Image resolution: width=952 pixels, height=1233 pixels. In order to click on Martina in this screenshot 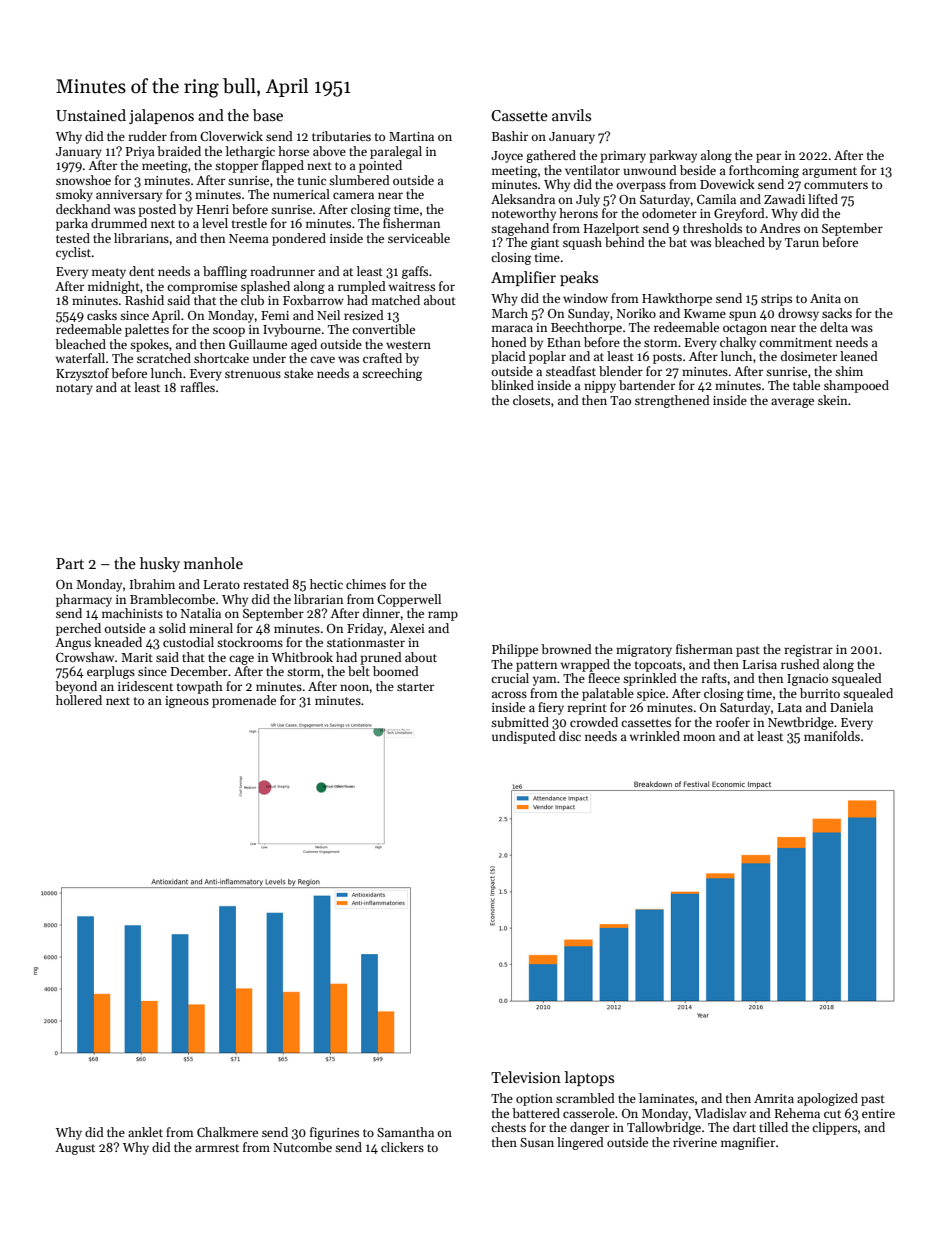, I will do `click(411, 136)`.
